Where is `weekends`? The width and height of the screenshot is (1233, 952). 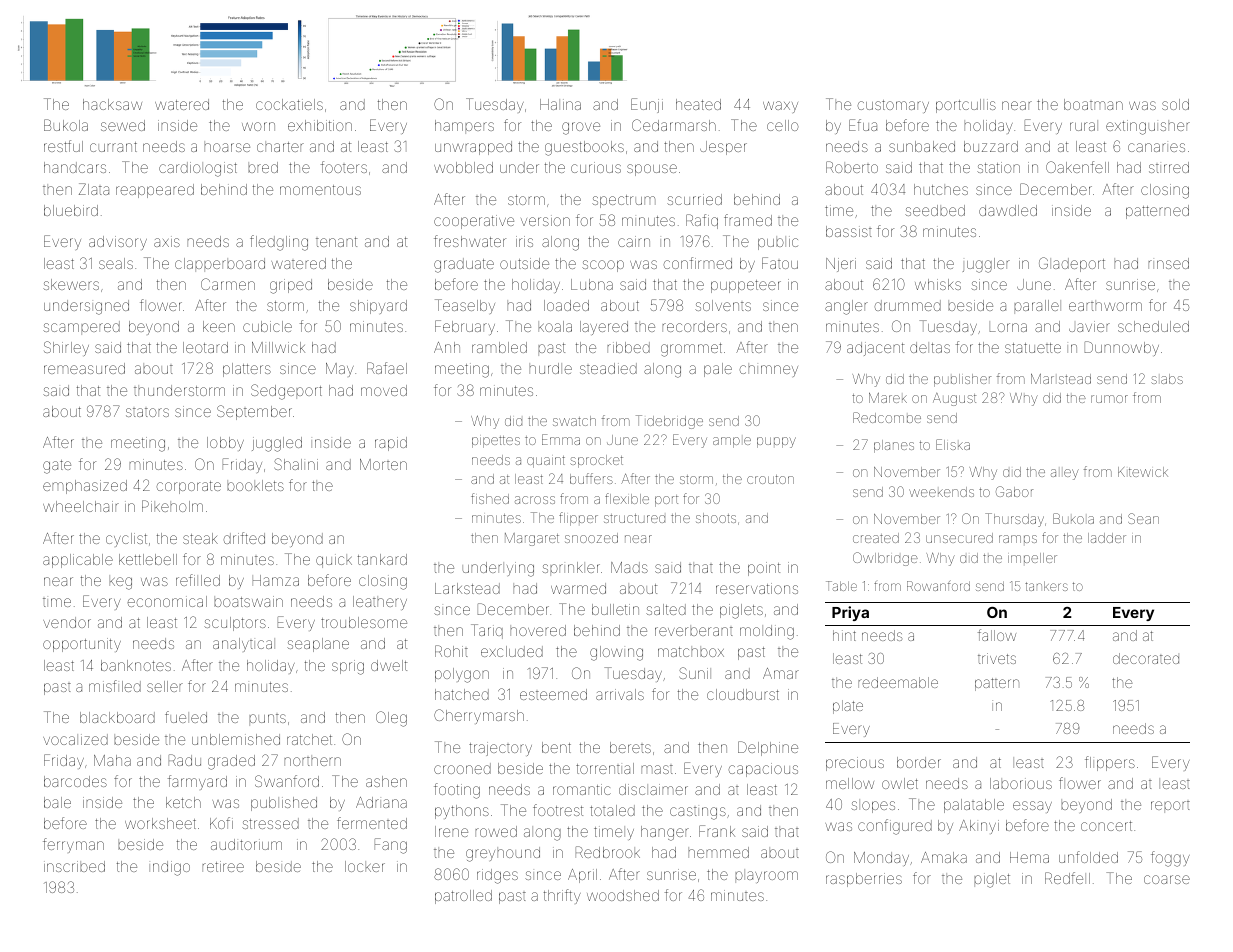 weekends is located at coordinates (941, 492).
